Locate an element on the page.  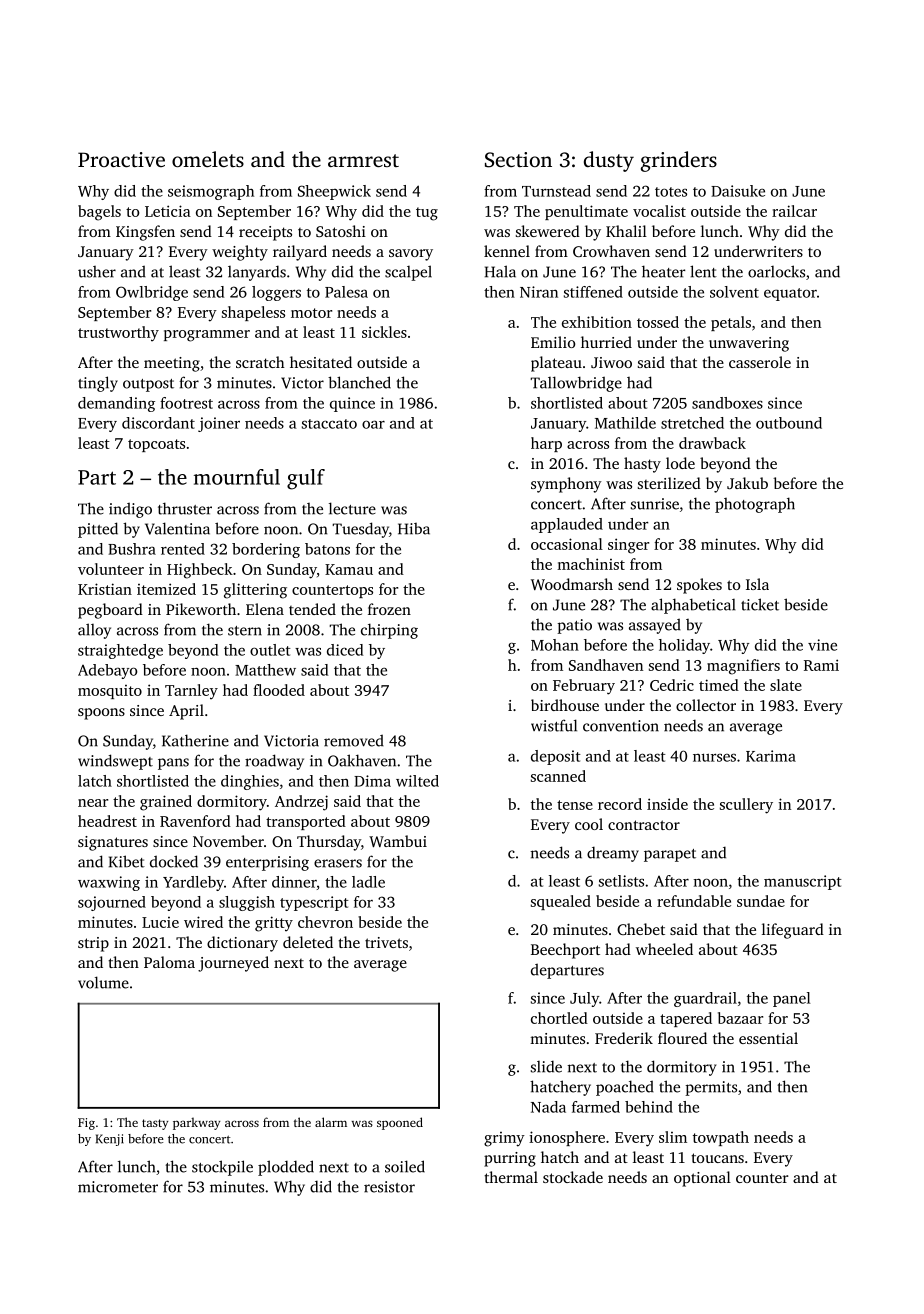
April is located at coordinates (186, 712).
